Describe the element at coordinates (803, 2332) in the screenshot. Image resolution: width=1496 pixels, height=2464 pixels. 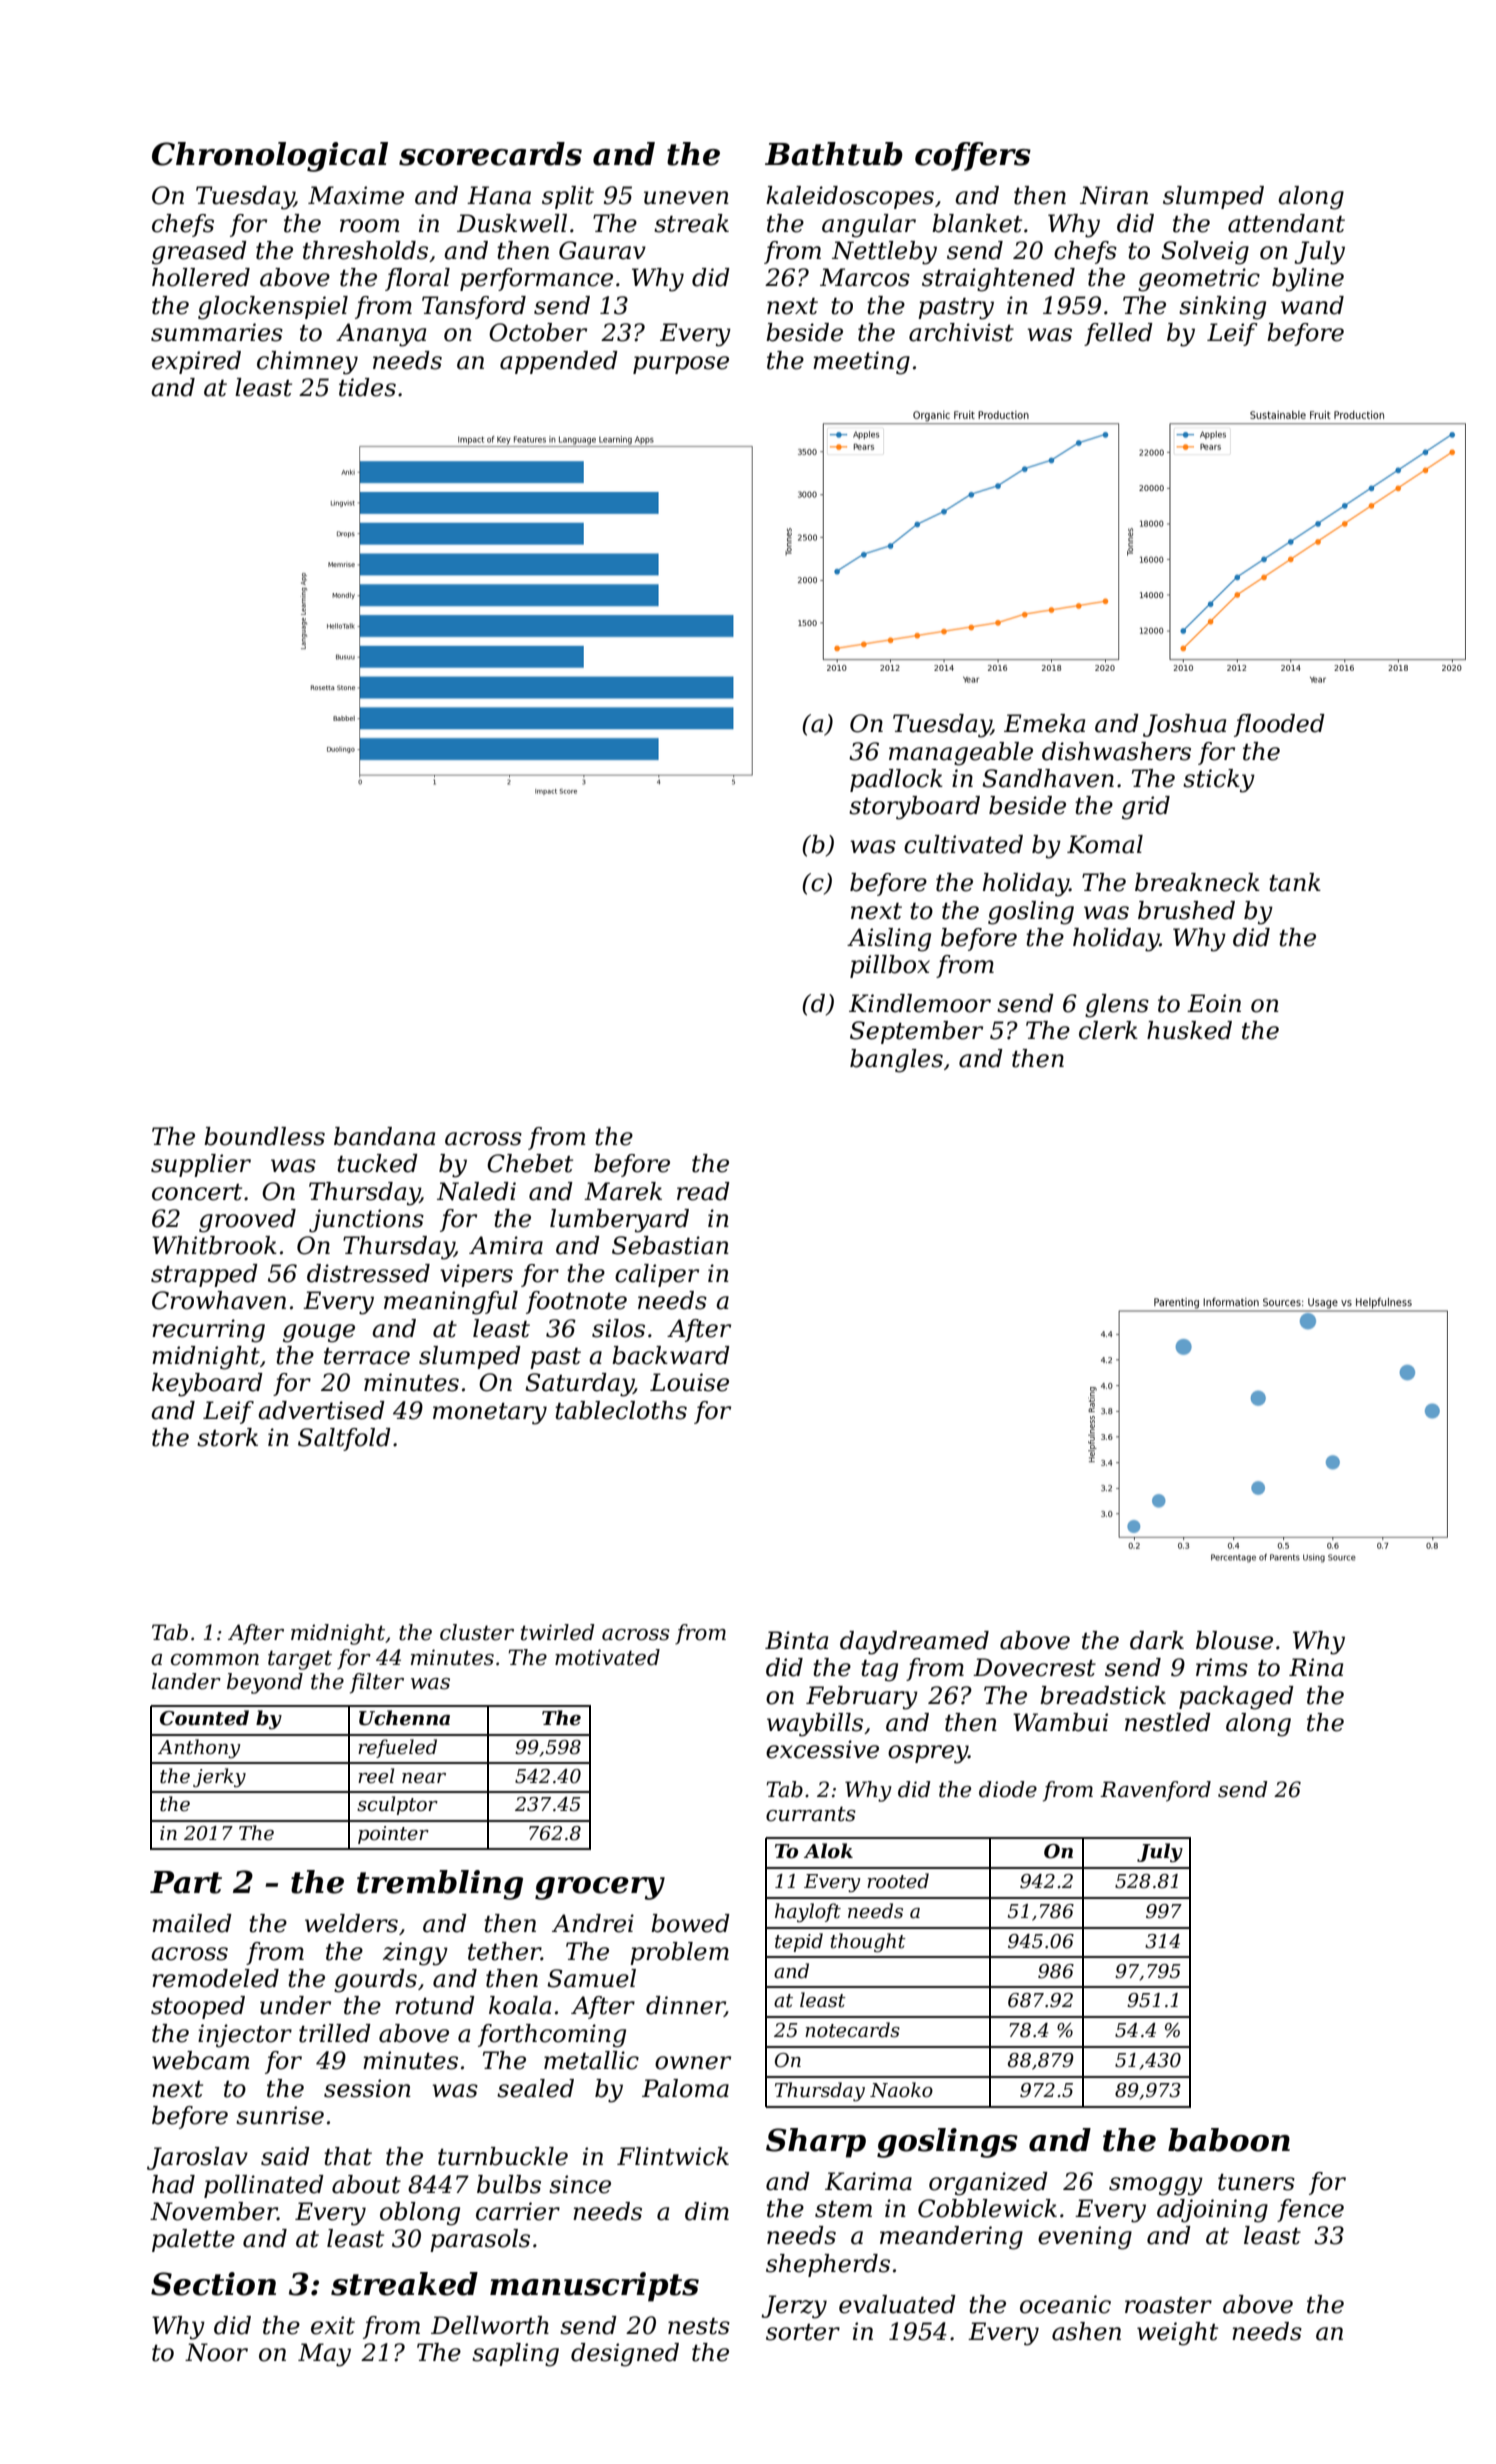
I see `sorter` at that location.
